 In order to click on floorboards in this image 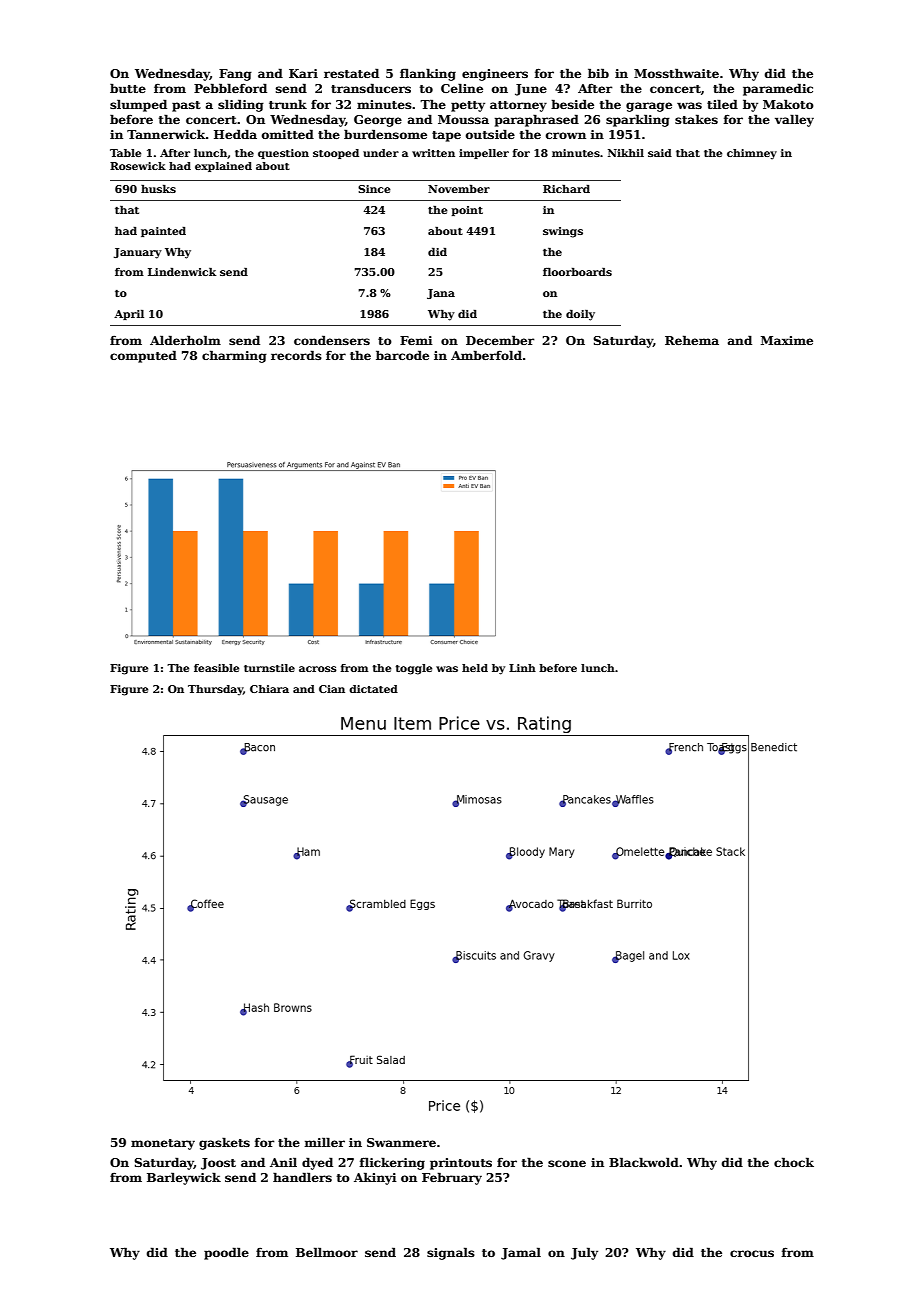, I will do `click(577, 271)`.
